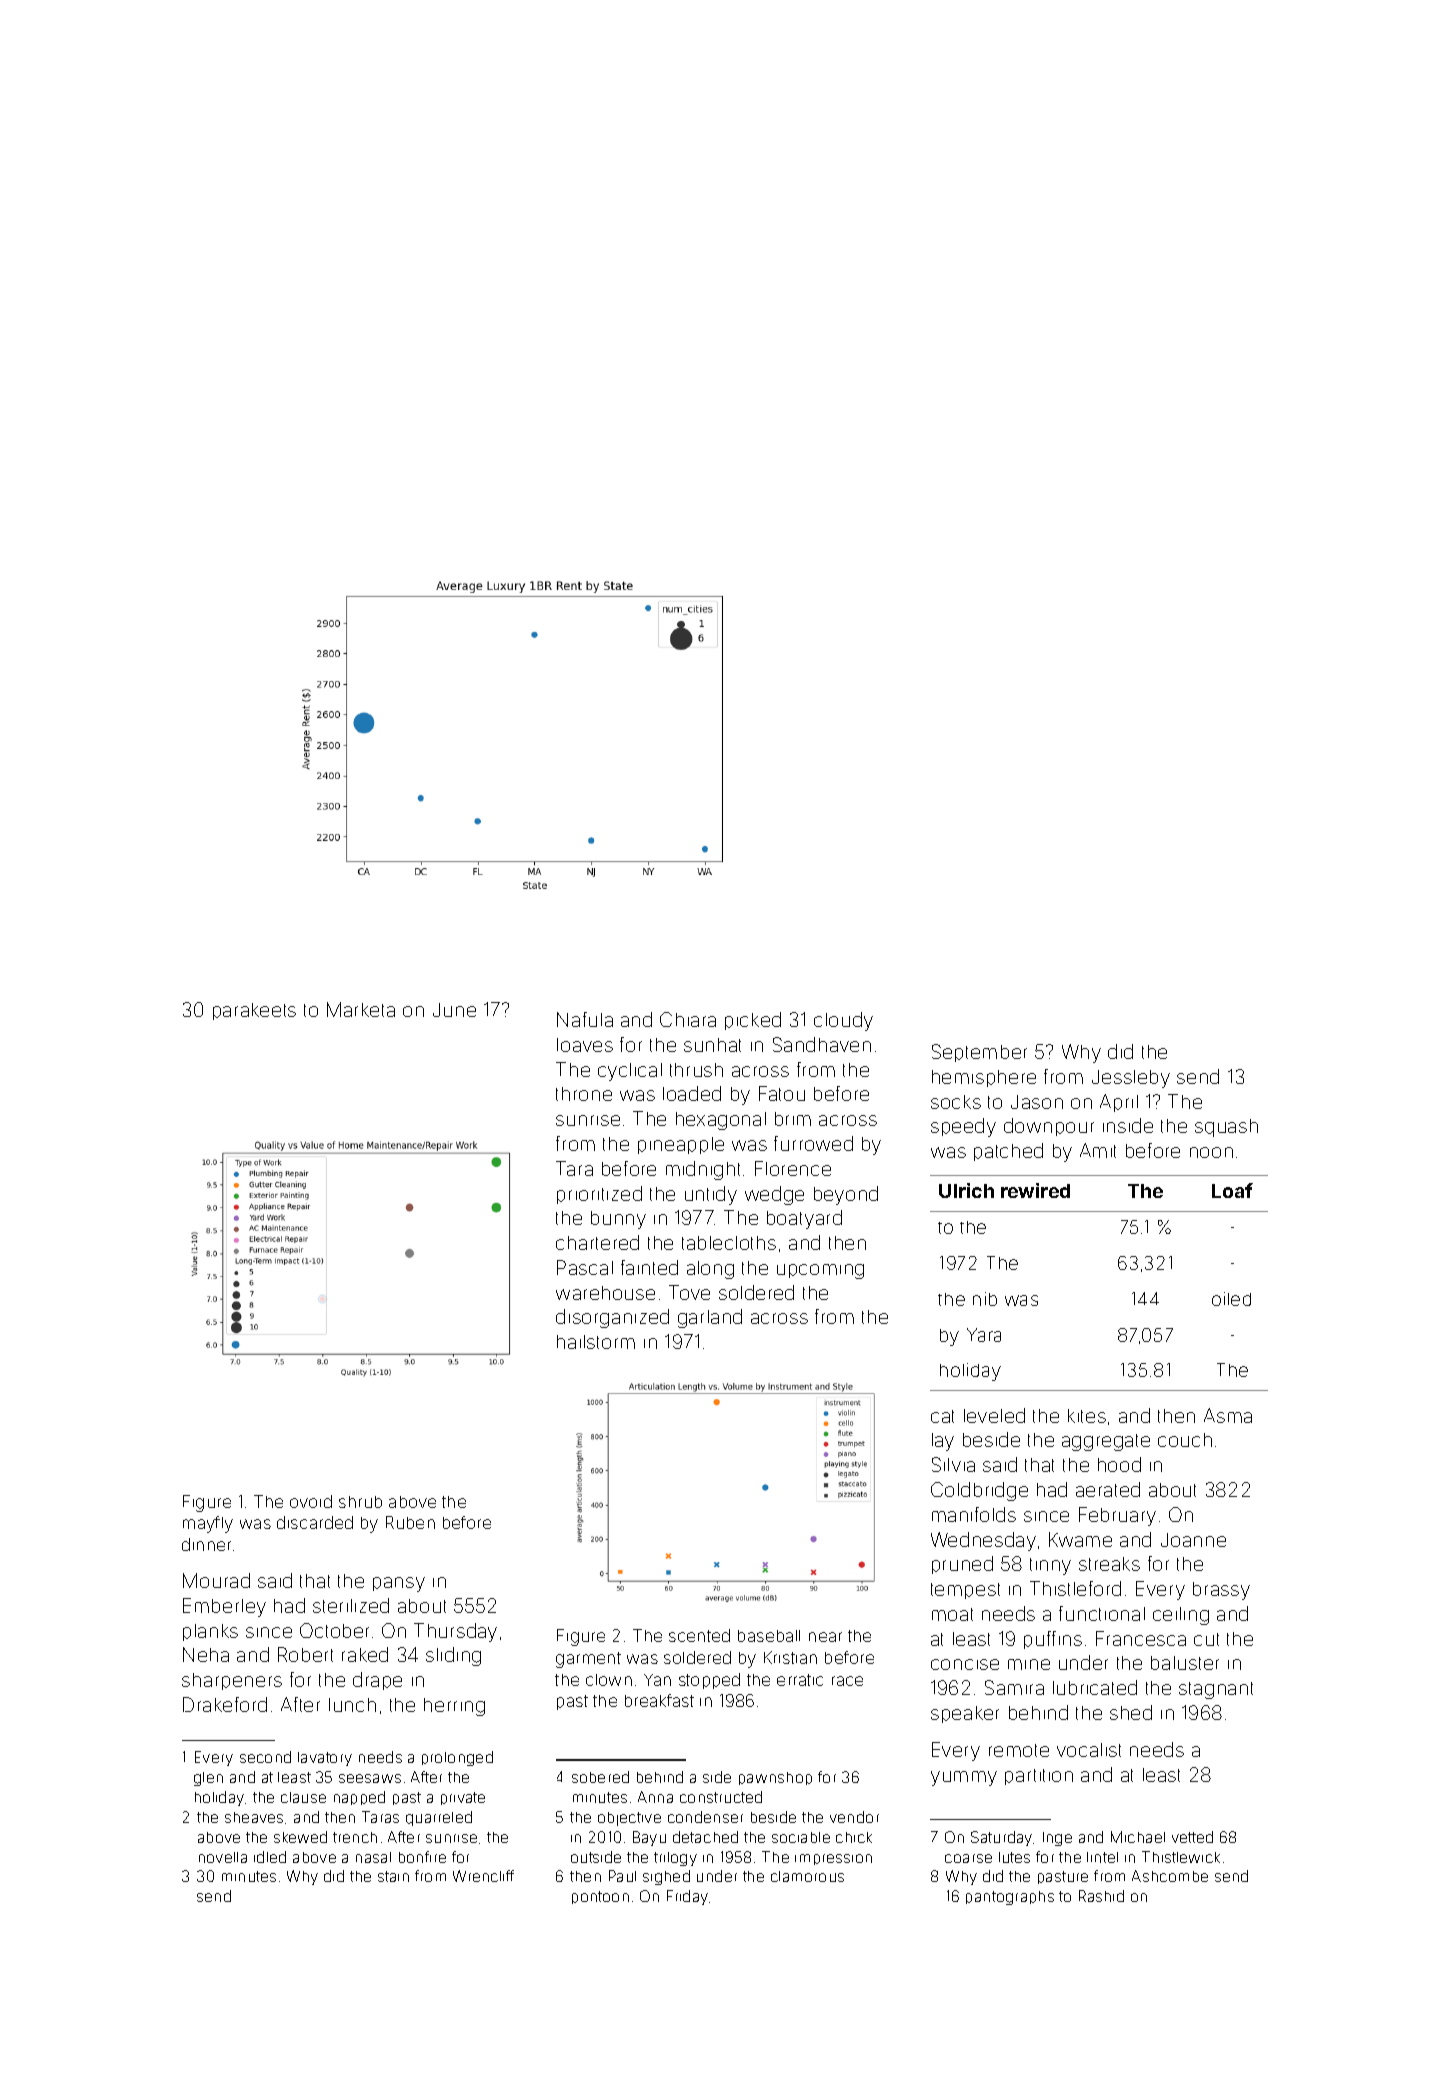 This image has width=1450, height=2100. Describe the element at coordinates (629, 1819) in the image. I see `objective` at that location.
